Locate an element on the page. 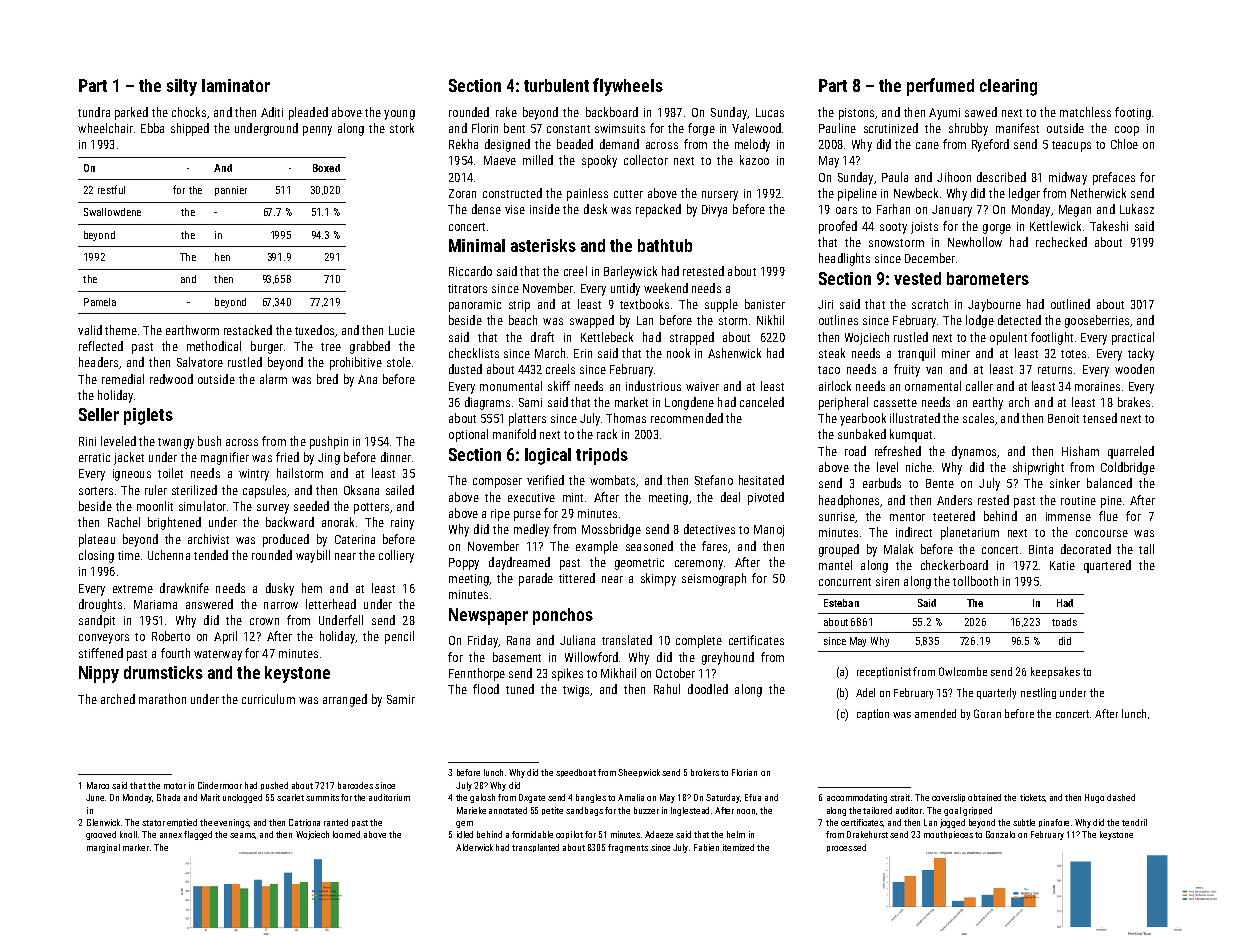 This page has height=952, width=1233. parked is located at coordinates (131, 113).
